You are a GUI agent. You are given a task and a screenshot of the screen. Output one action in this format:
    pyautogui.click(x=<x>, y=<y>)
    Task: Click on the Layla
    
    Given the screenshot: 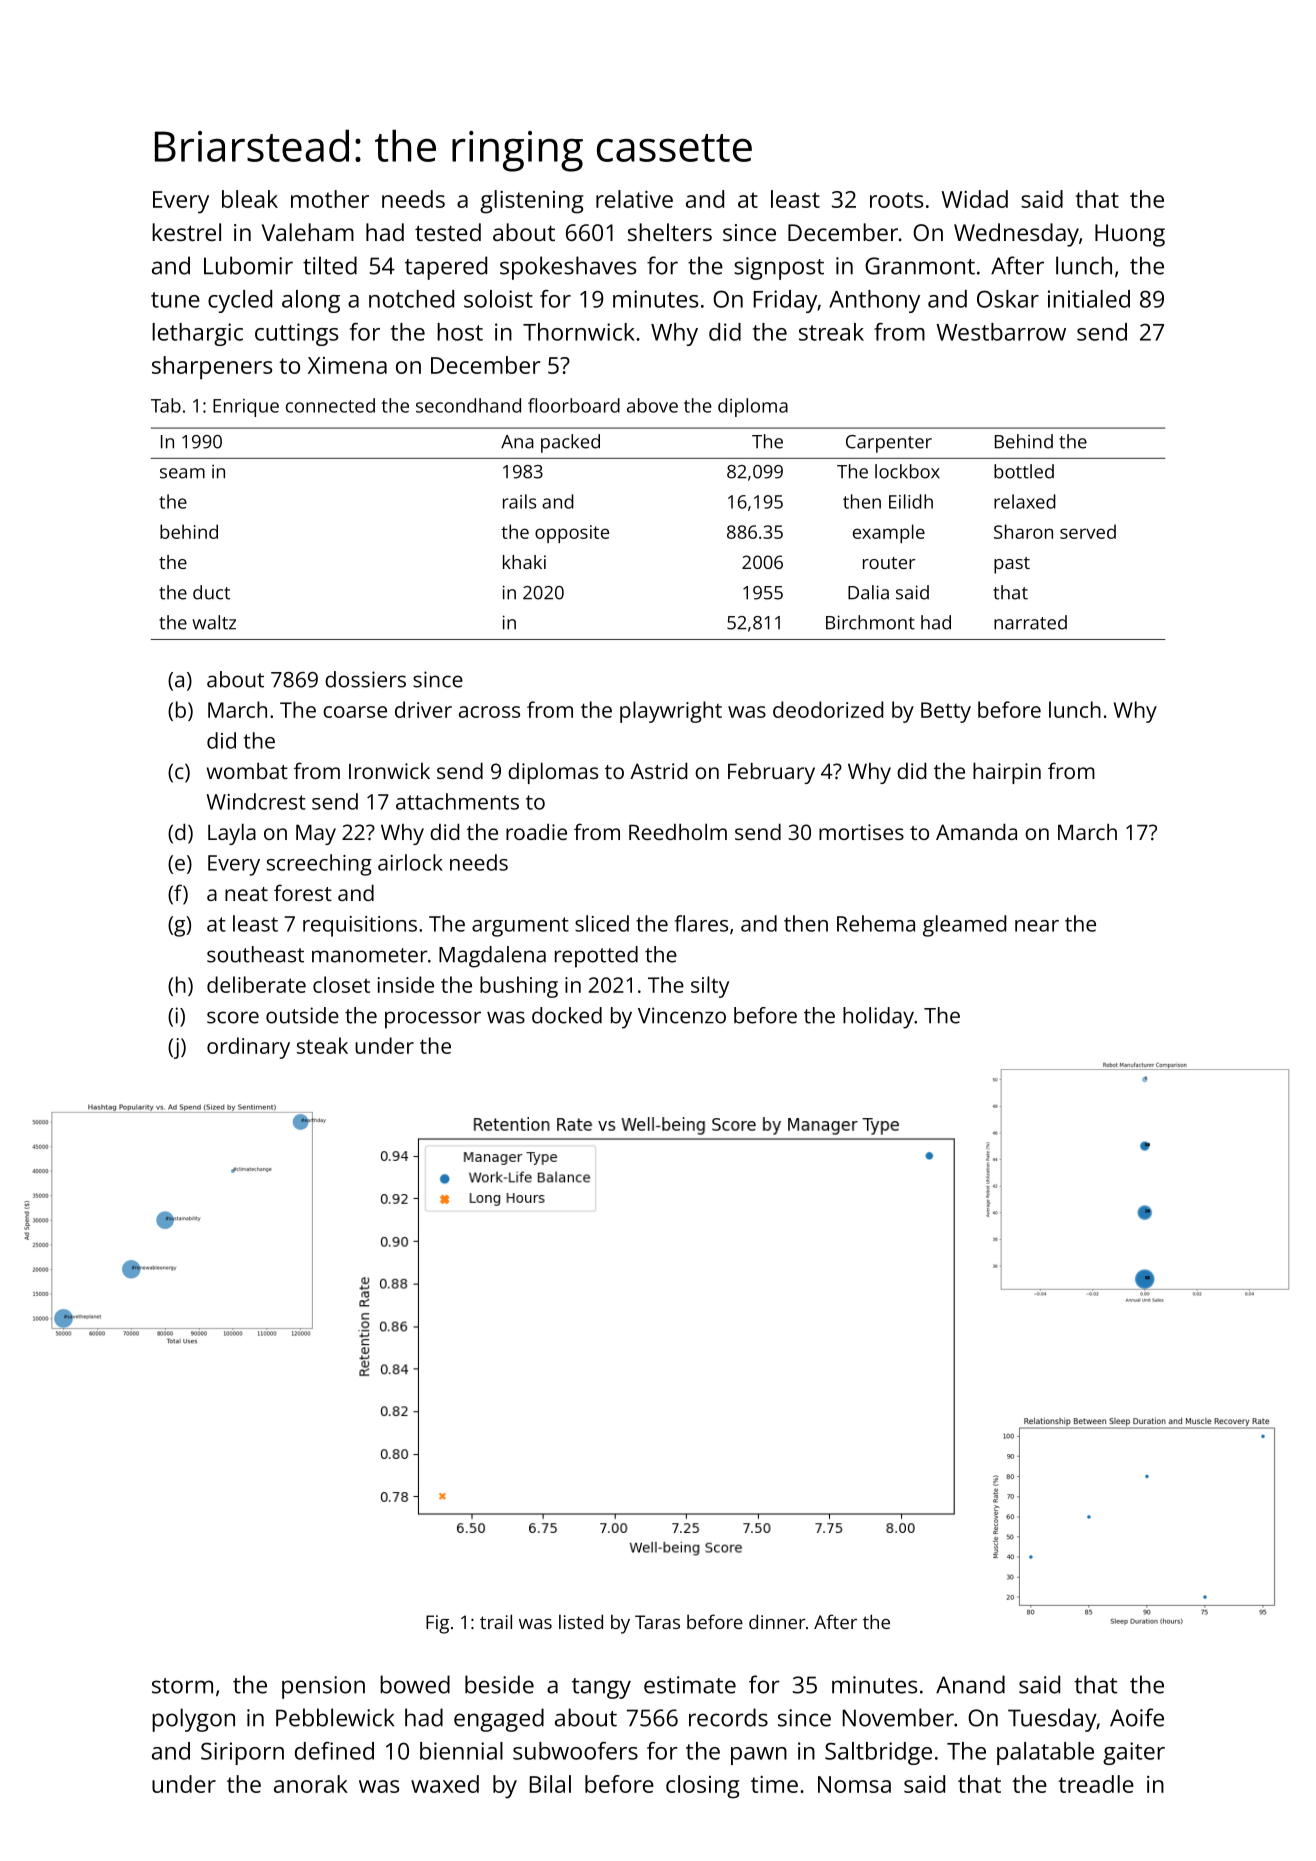 What is the action you would take?
    pyautogui.click(x=232, y=834)
